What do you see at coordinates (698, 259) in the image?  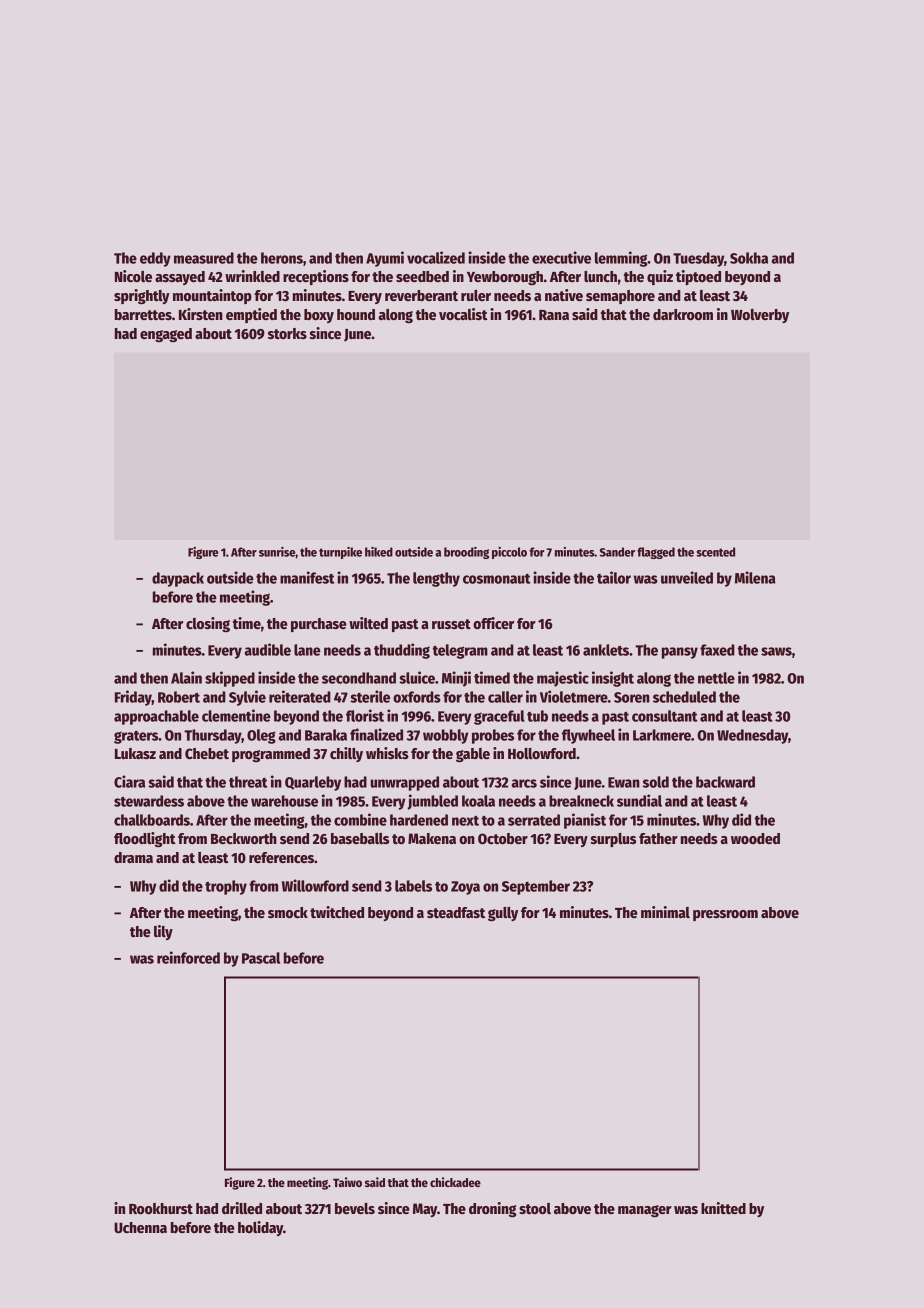 I see `Tuesday` at bounding box center [698, 259].
